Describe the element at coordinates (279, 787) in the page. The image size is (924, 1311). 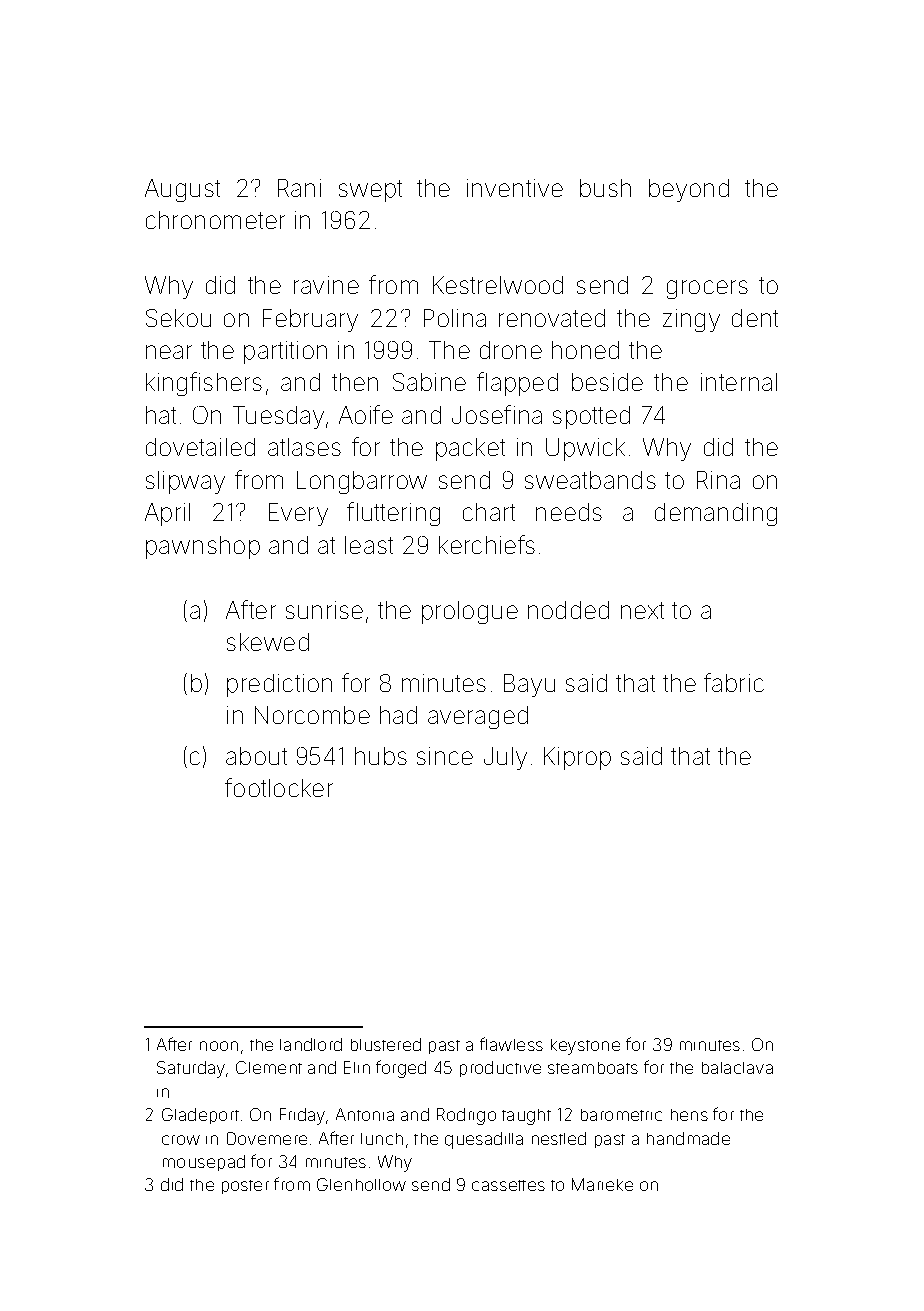
I see `footlocker` at that location.
